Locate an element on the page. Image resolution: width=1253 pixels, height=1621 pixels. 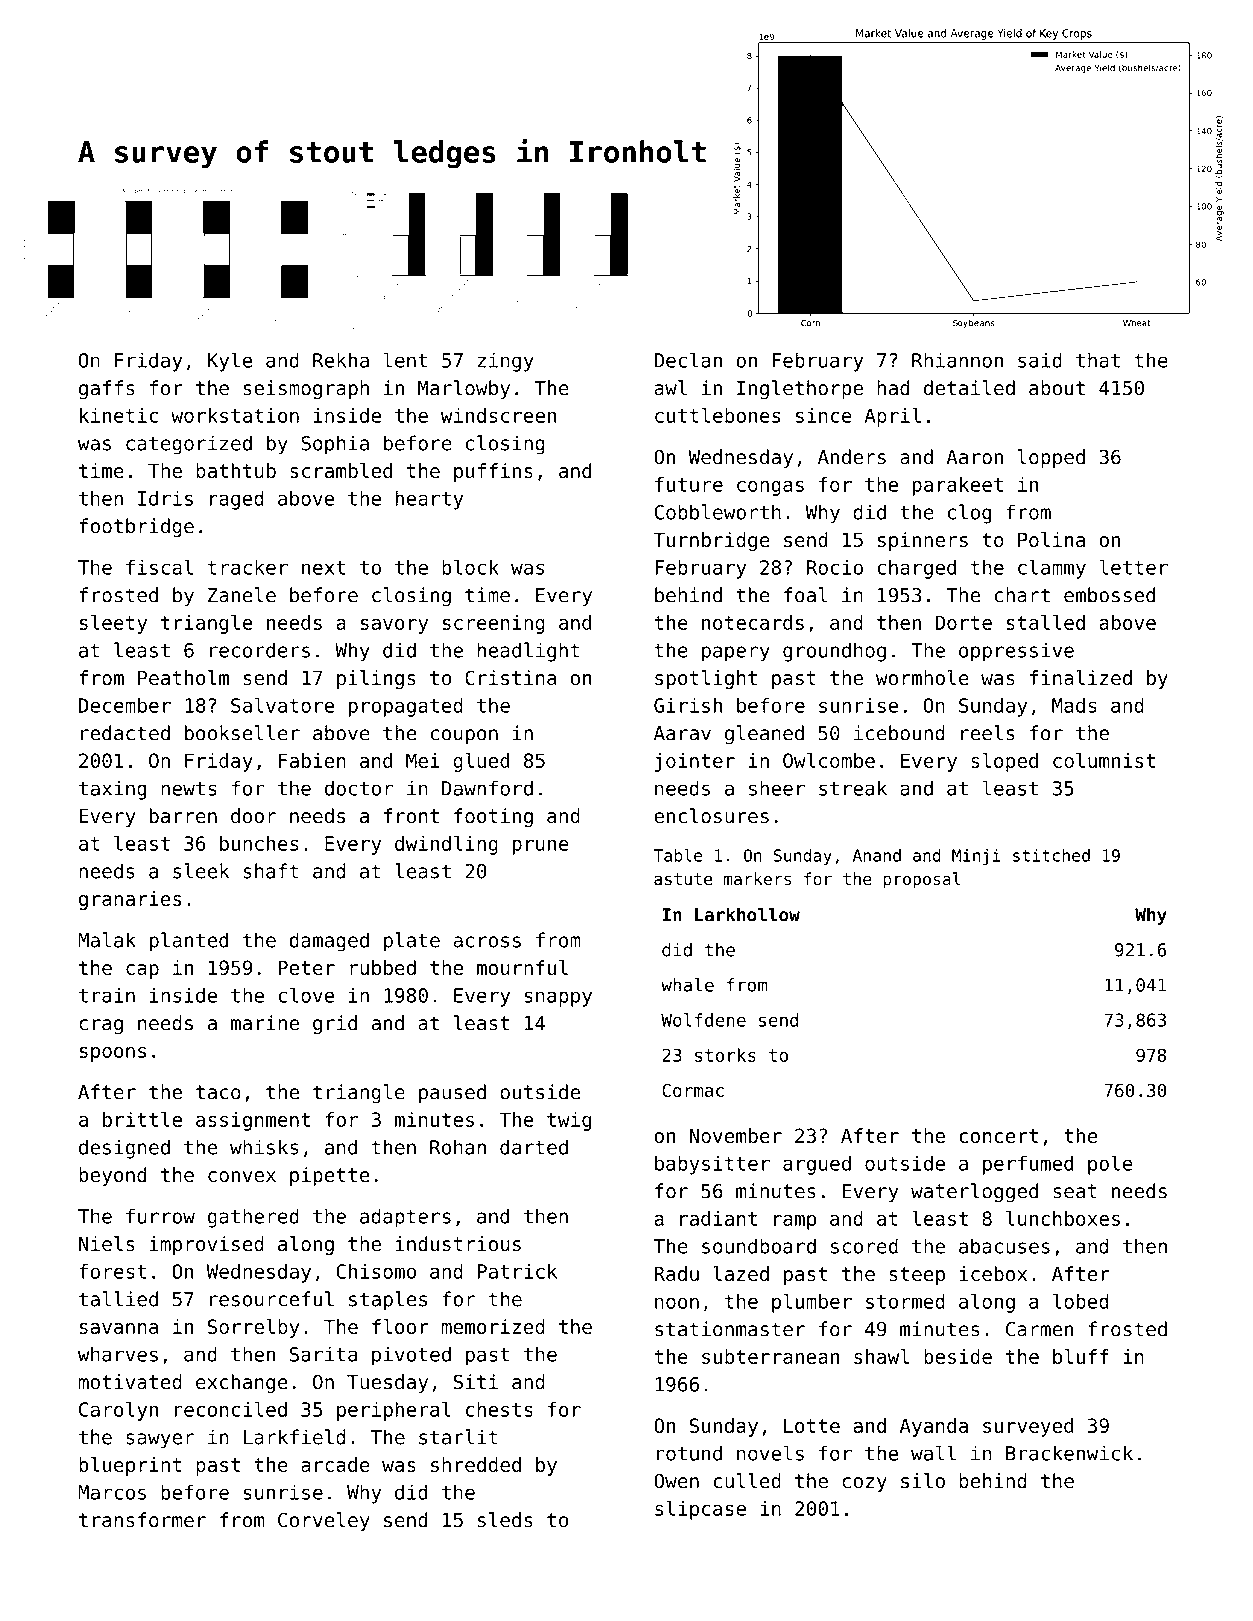
Zanele is located at coordinates (242, 595).
